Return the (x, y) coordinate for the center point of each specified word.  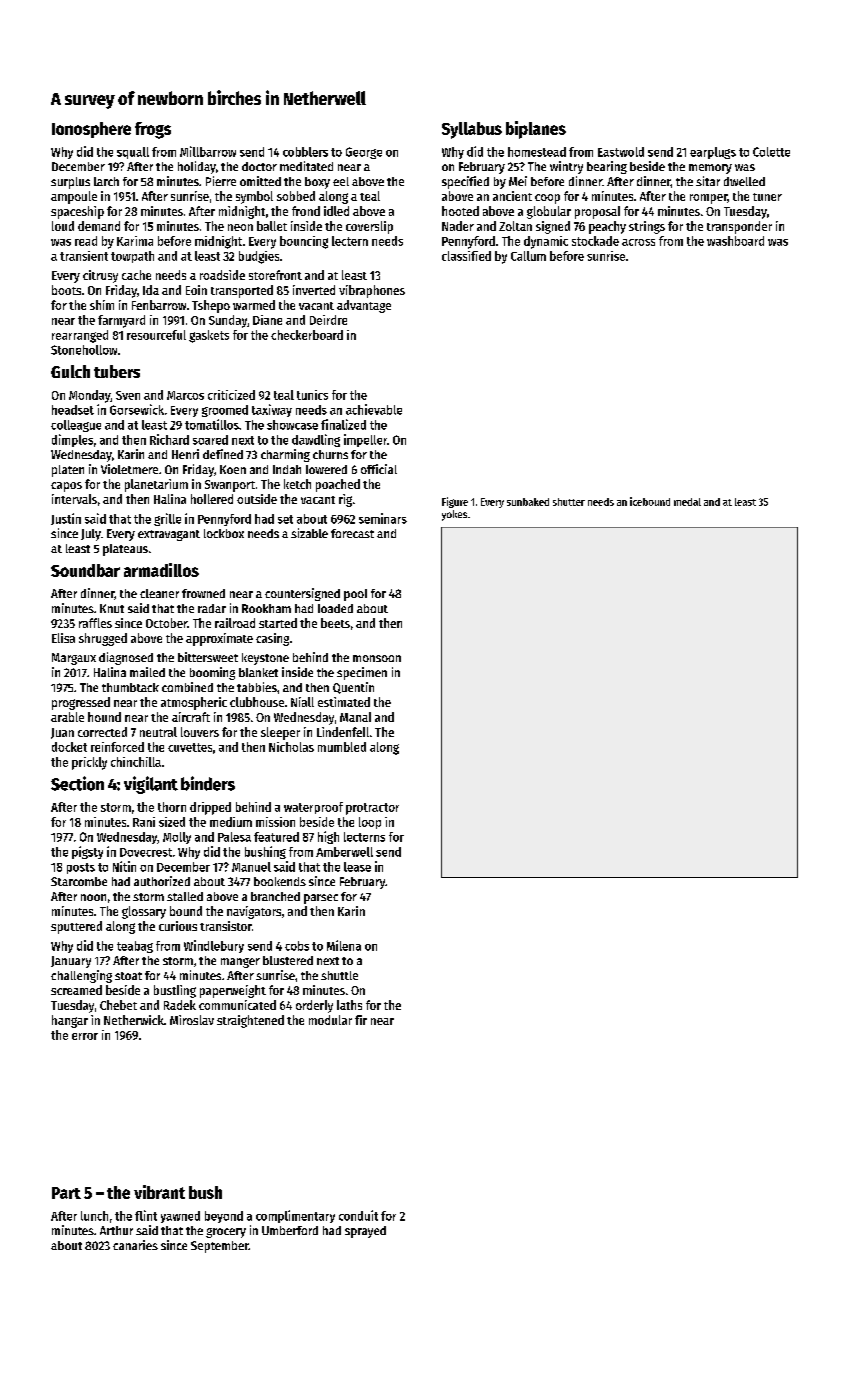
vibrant (159, 1192)
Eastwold (621, 152)
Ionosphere (91, 130)
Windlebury (214, 946)
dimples (72, 440)
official (379, 469)
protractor (372, 809)
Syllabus (472, 130)
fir (361, 1020)
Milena (344, 945)
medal (687, 502)
